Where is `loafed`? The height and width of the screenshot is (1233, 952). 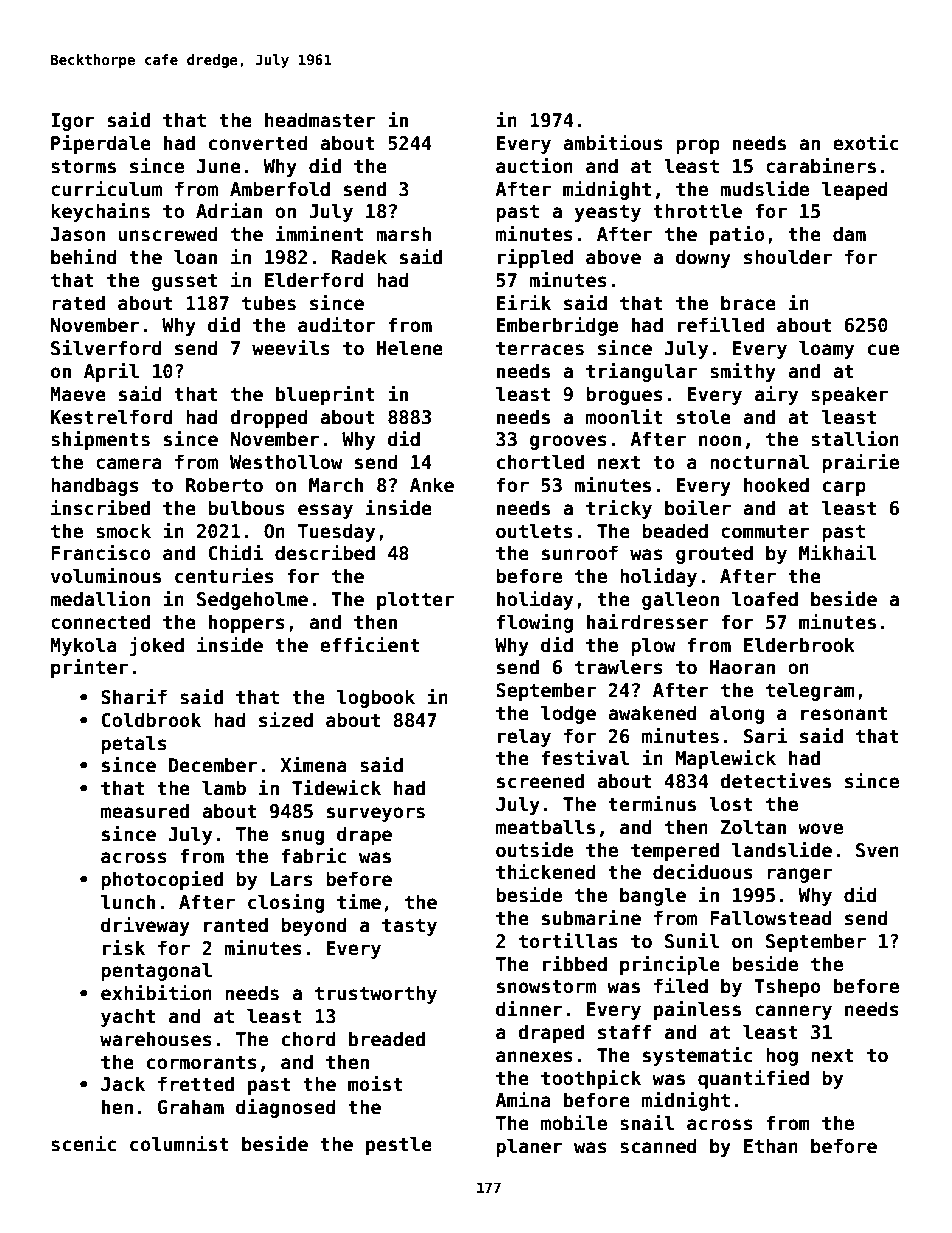
loafed is located at coordinates (765, 599).
